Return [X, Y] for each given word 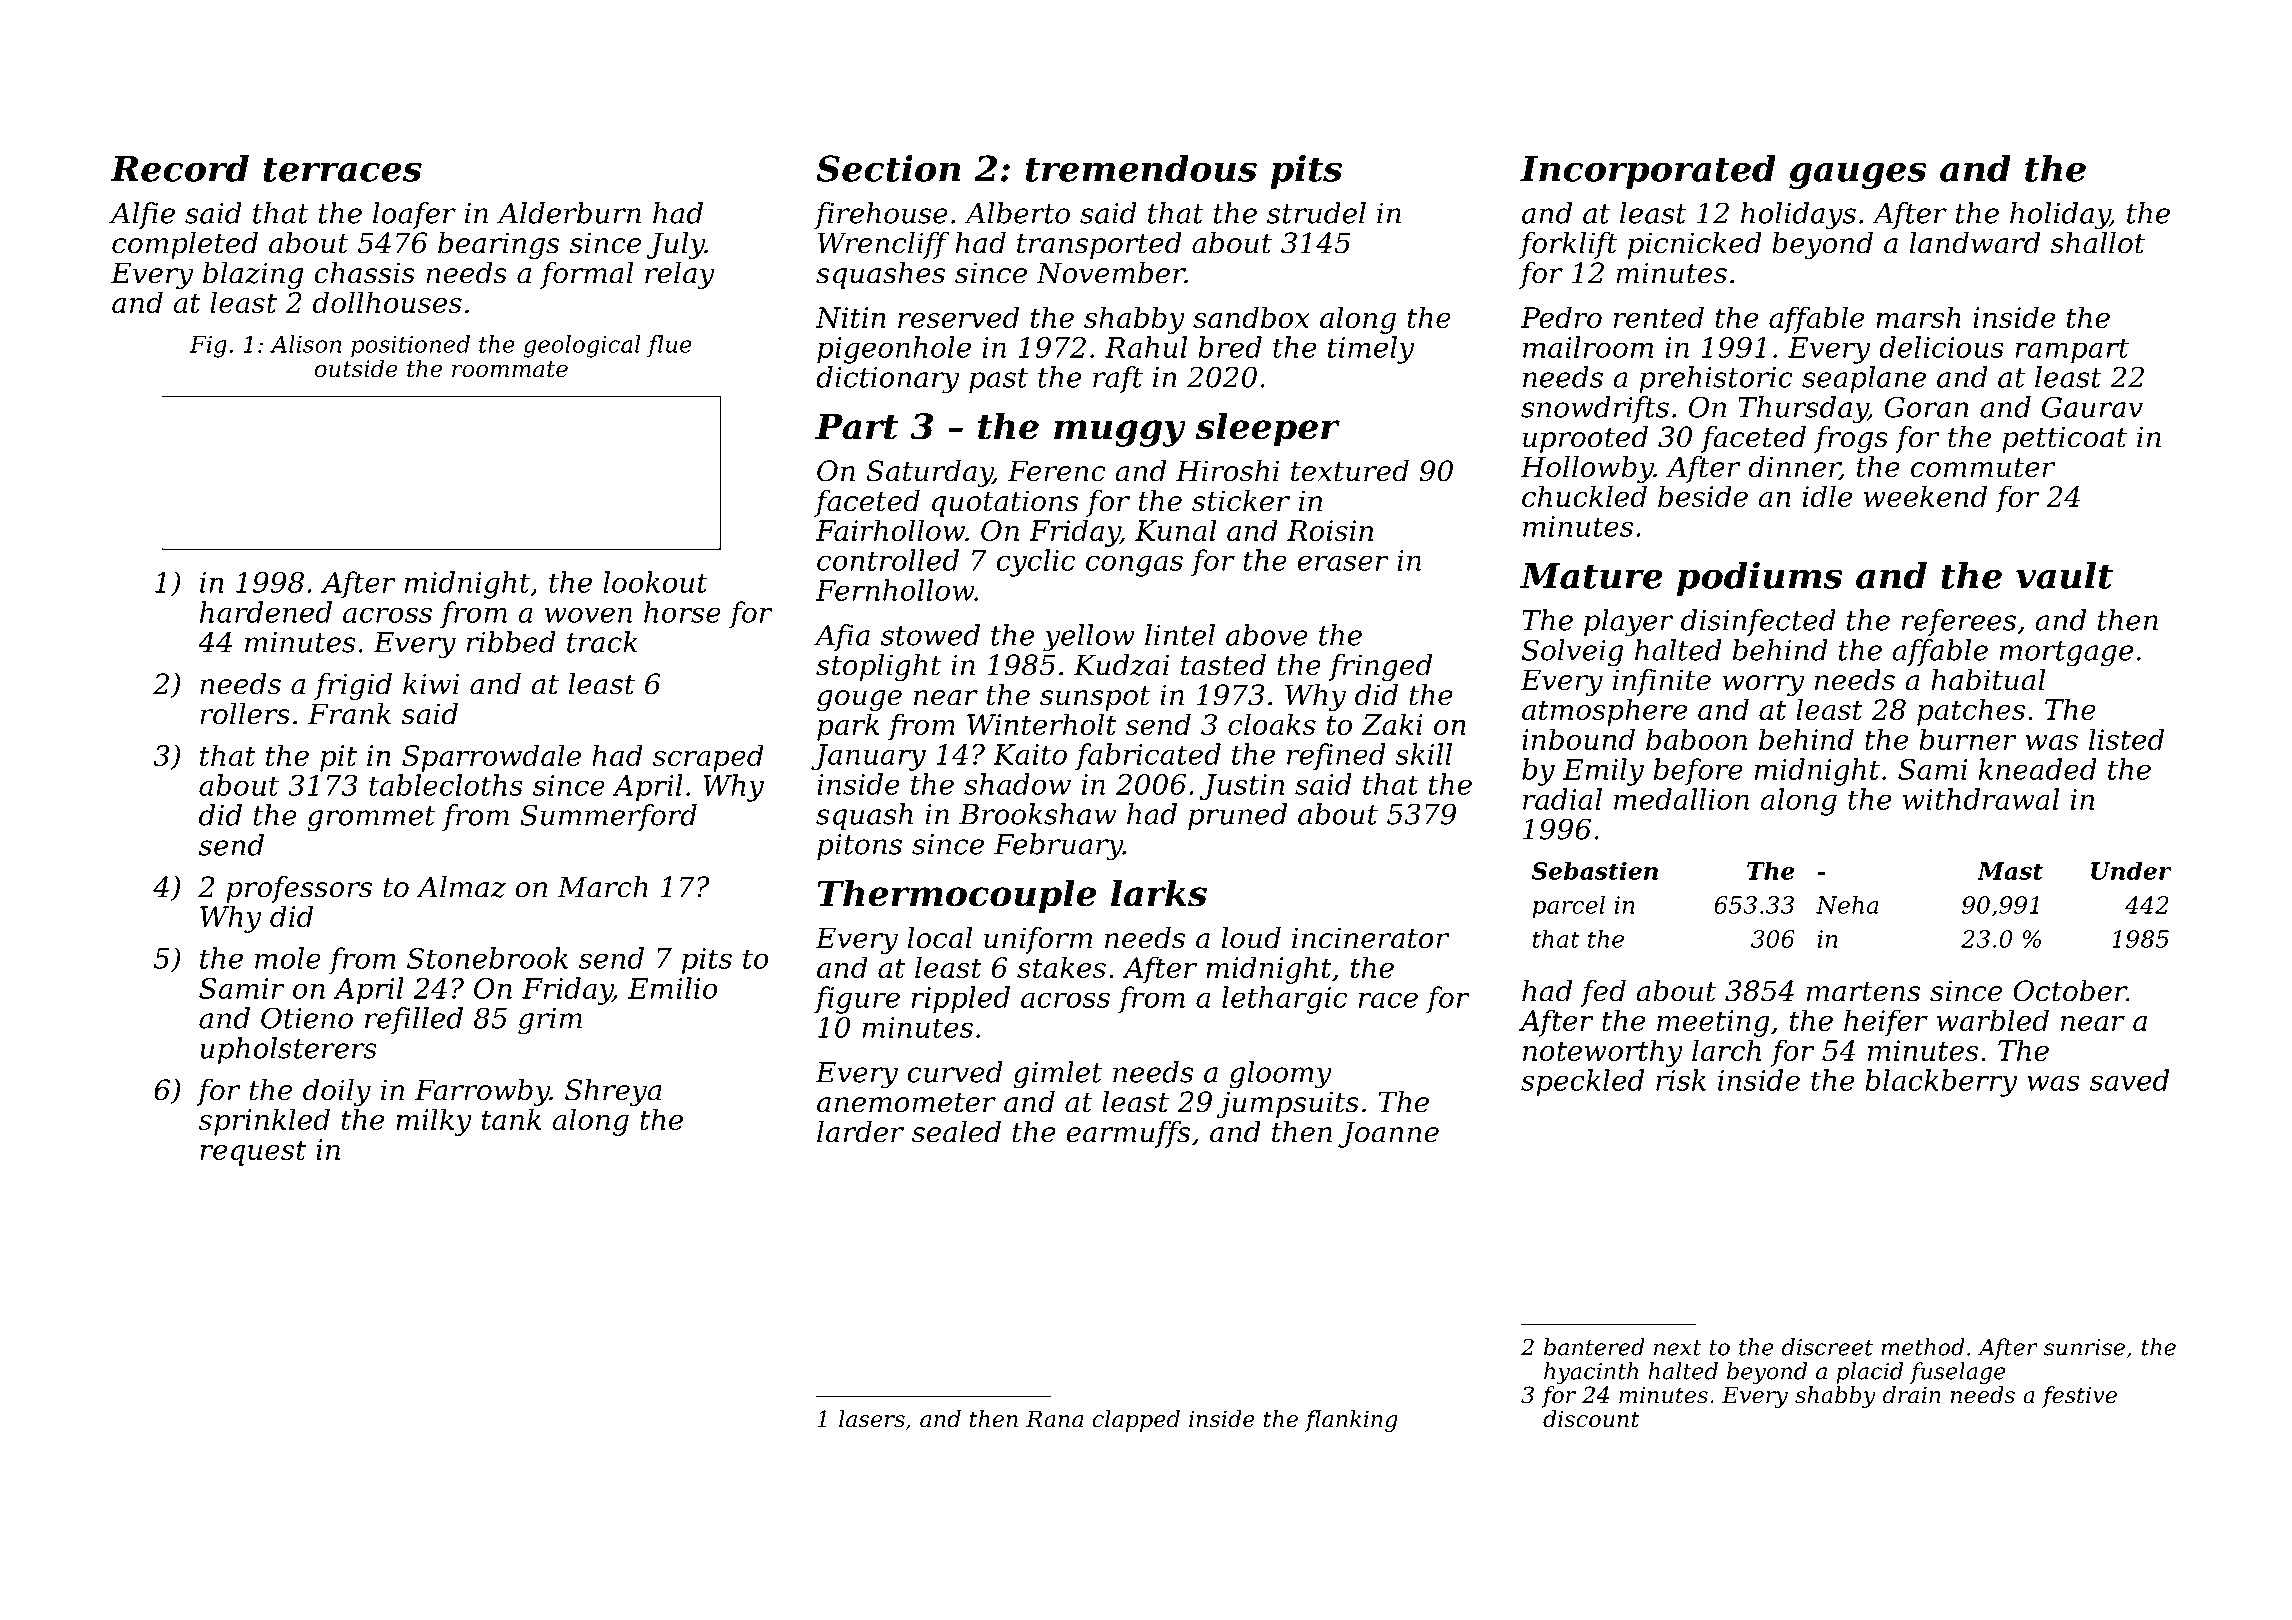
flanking [1351, 1421]
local [940, 938]
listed [2126, 739]
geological [582, 346]
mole [288, 958]
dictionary [887, 380]
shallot [2097, 243]
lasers [872, 1419]
